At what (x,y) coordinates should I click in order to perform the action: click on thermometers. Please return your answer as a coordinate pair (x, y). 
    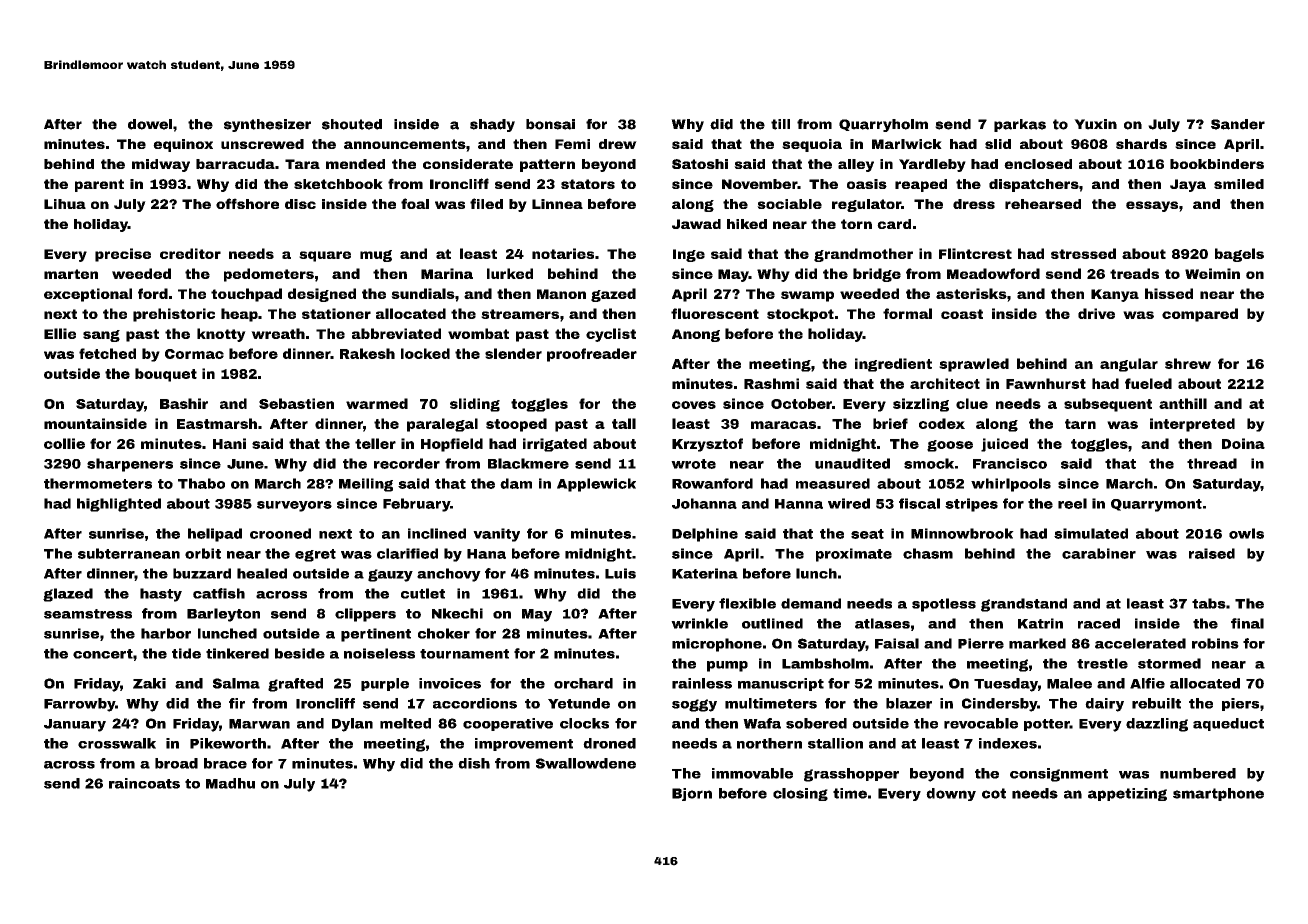
    Looking at the image, I should click on (98, 483).
